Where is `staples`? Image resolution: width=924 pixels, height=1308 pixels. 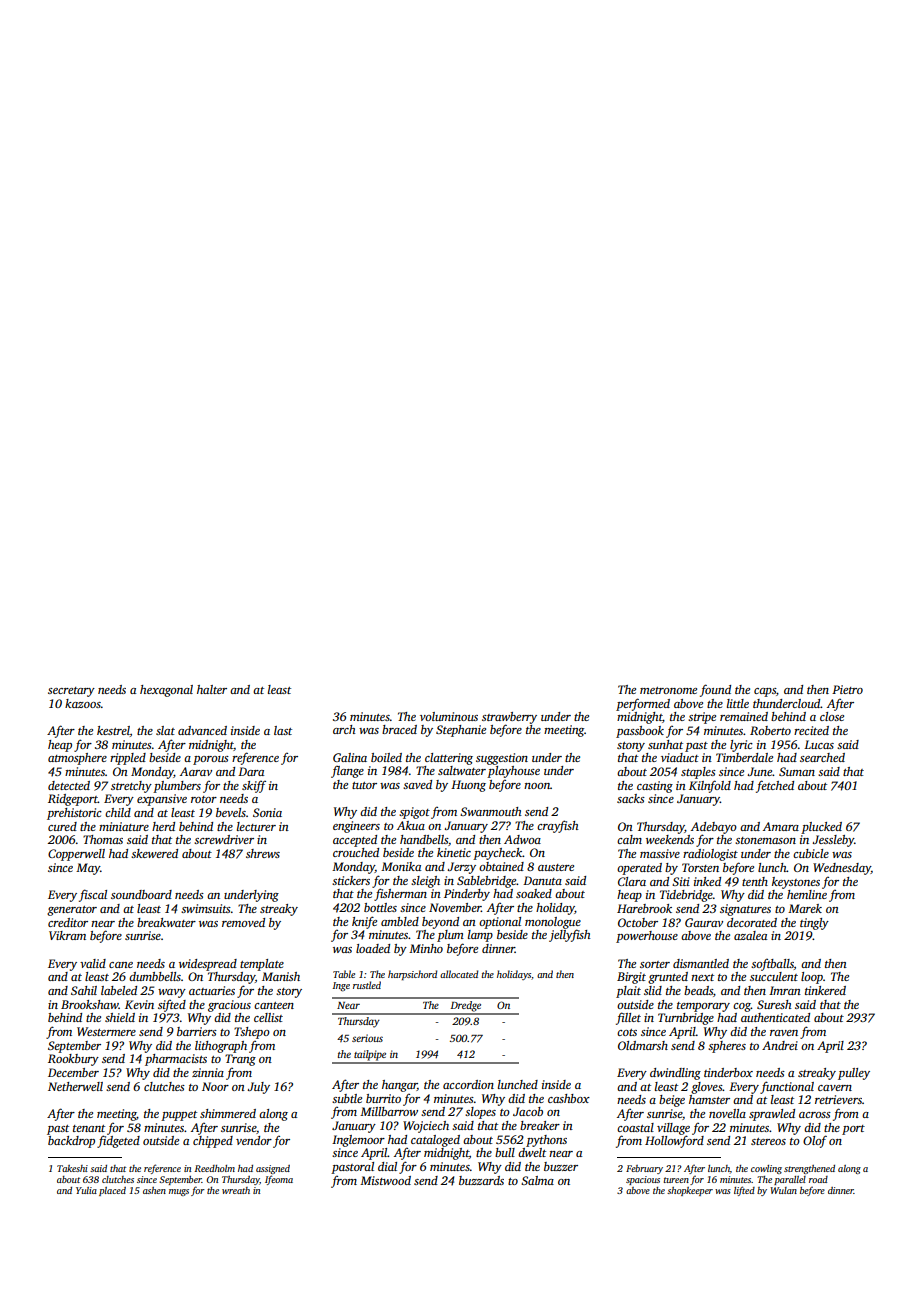 staples is located at coordinates (698, 773).
